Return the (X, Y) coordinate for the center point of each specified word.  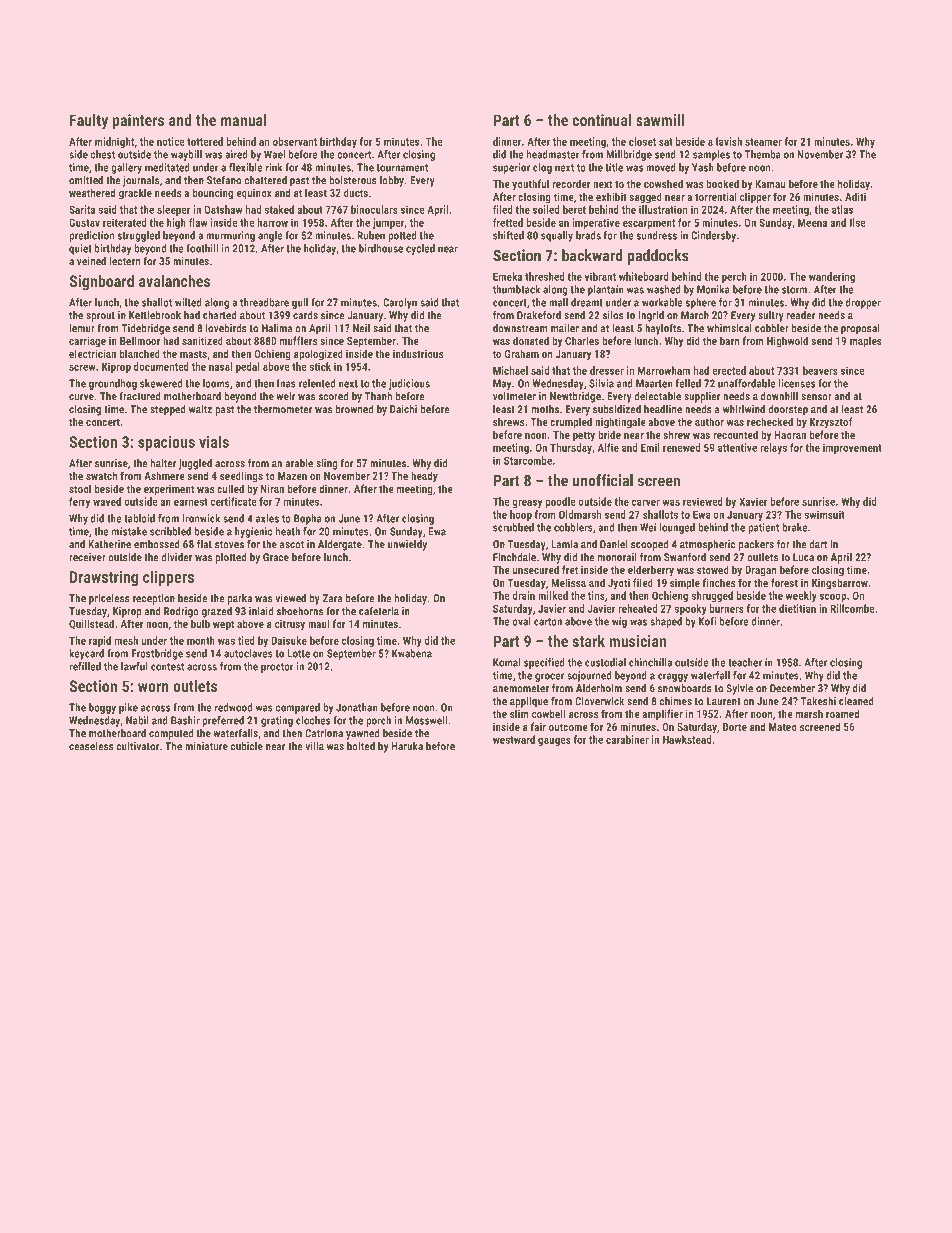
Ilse (858, 222)
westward (514, 739)
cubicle (247, 746)
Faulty (89, 122)
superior (511, 168)
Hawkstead (687, 739)
